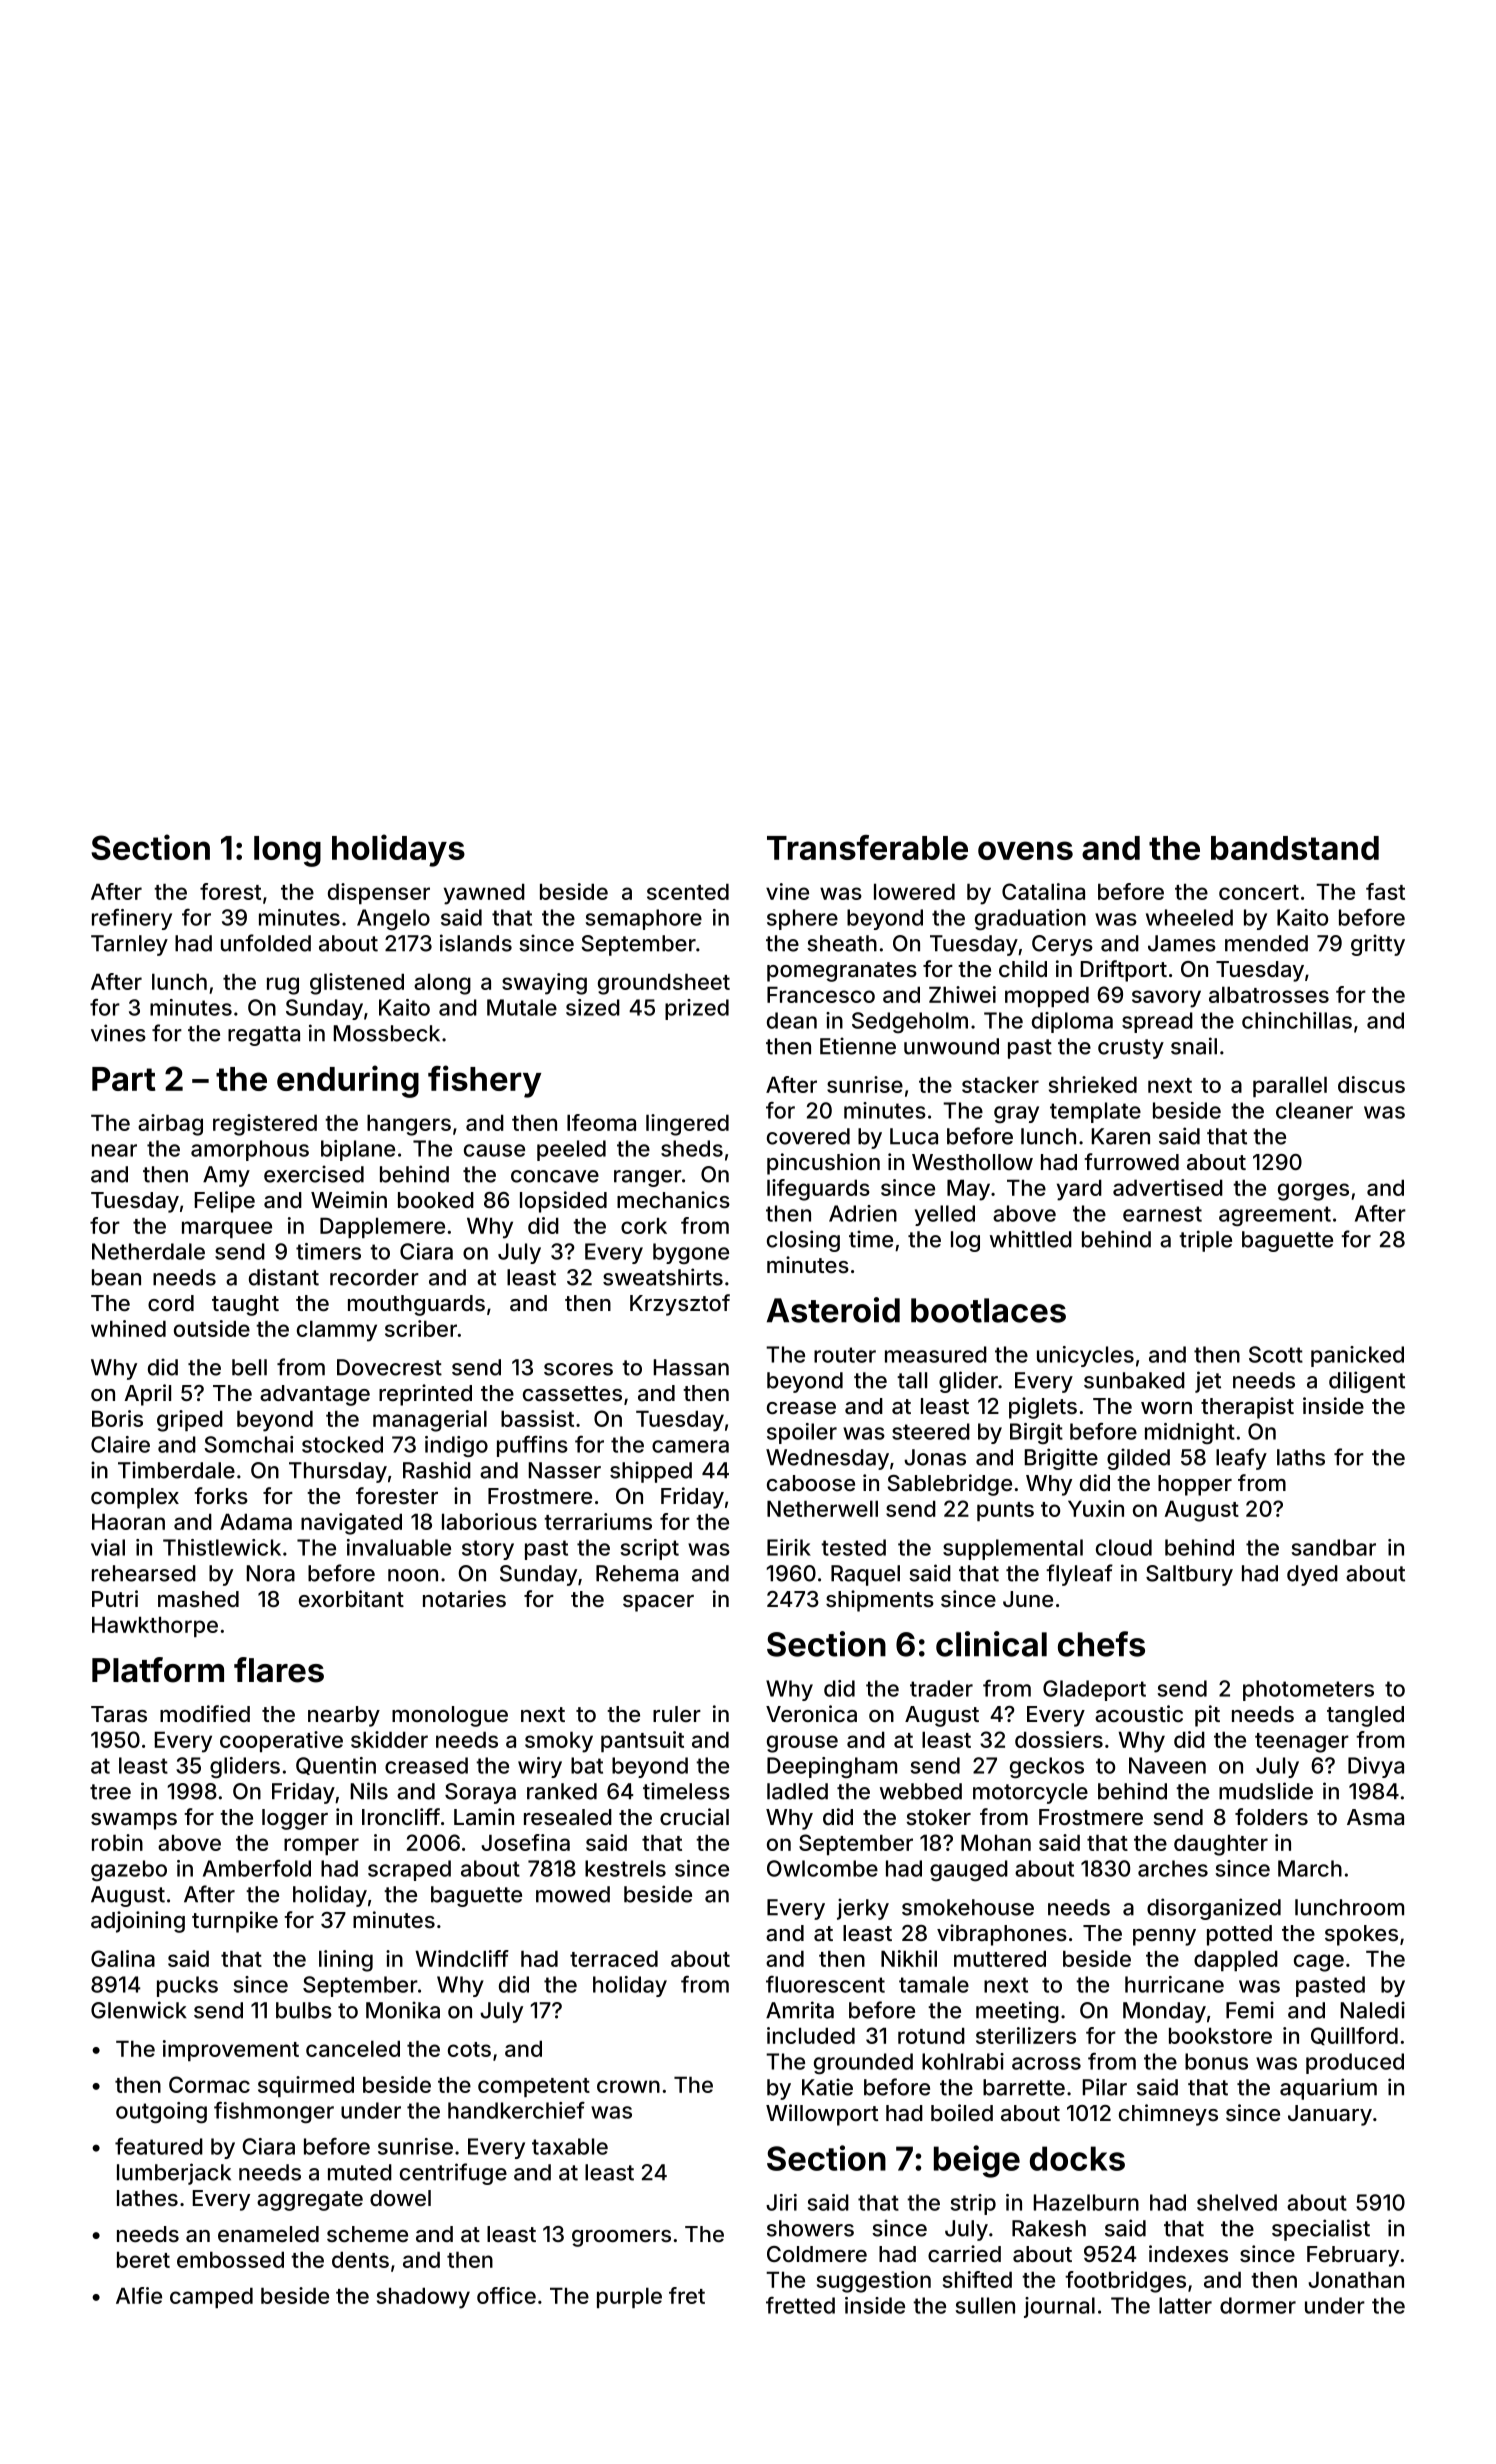  What do you see at coordinates (337, 1331) in the document?
I see `clammy` at bounding box center [337, 1331].
